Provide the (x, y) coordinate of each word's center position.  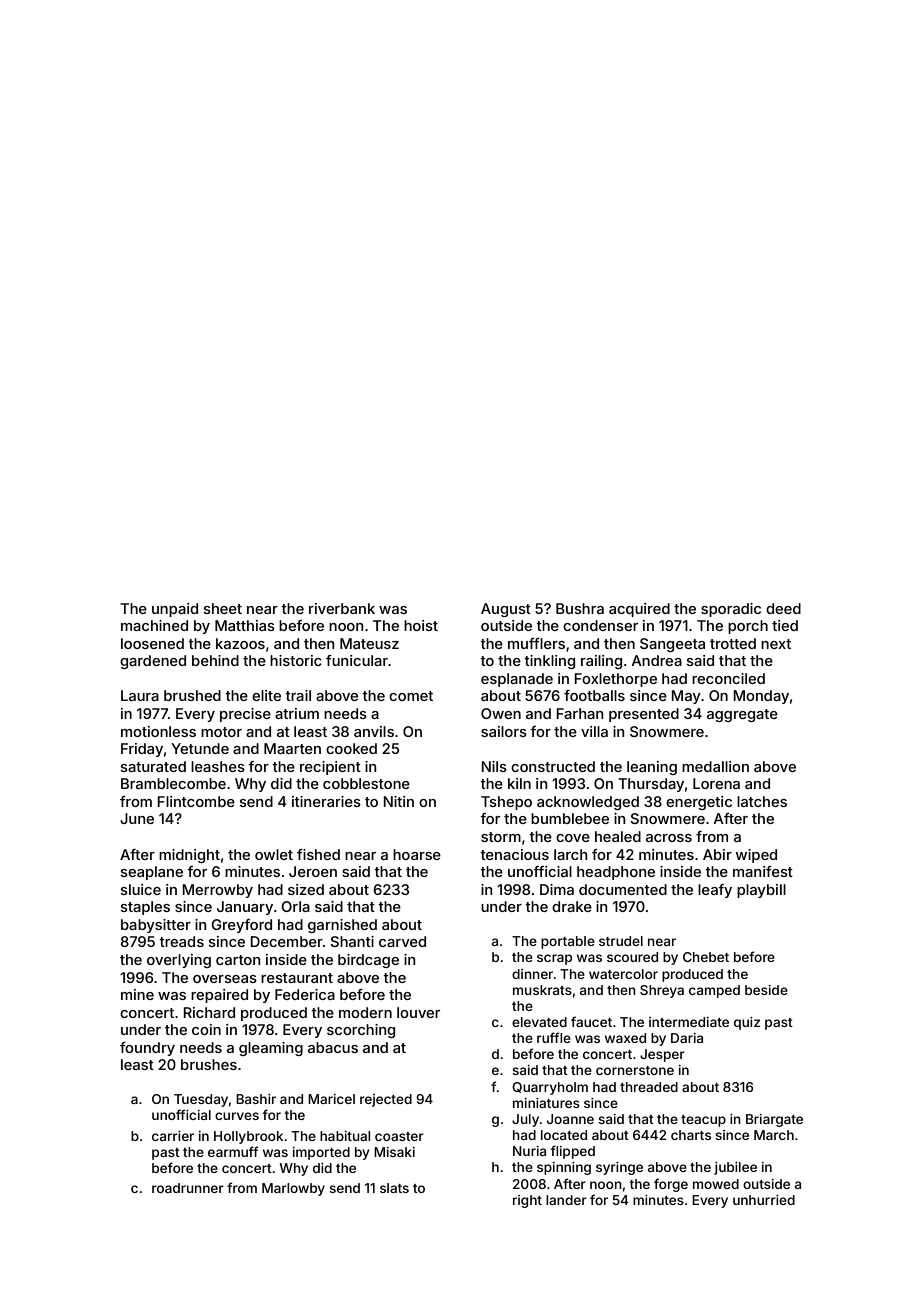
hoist (421, 625)
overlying (179, 961)
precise (245, 715)
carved (402, 941)
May (686, 697)
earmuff (233, 1151)
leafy (715, 891)
